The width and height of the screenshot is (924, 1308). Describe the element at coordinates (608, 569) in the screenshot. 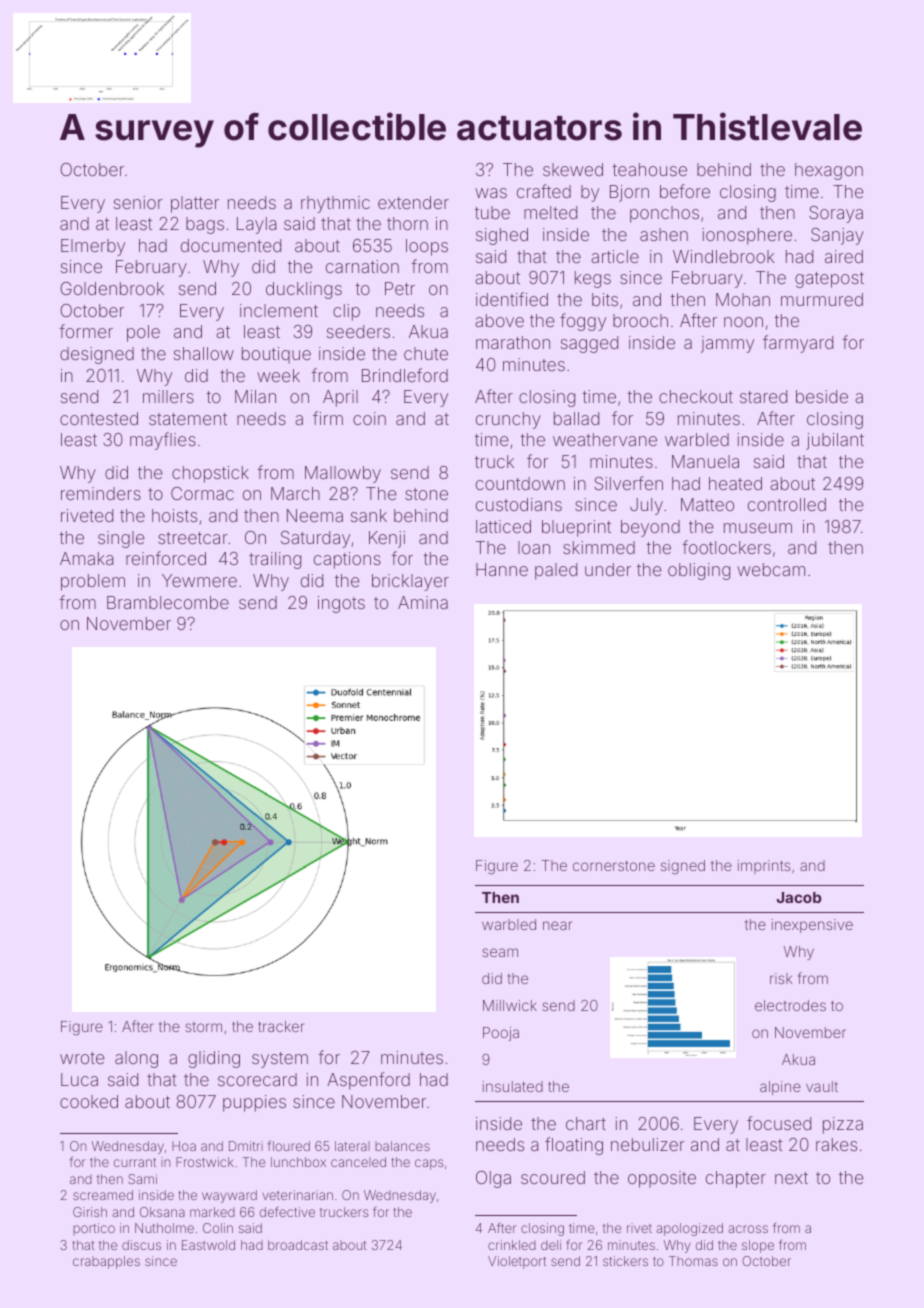

I see `under` at that location.
